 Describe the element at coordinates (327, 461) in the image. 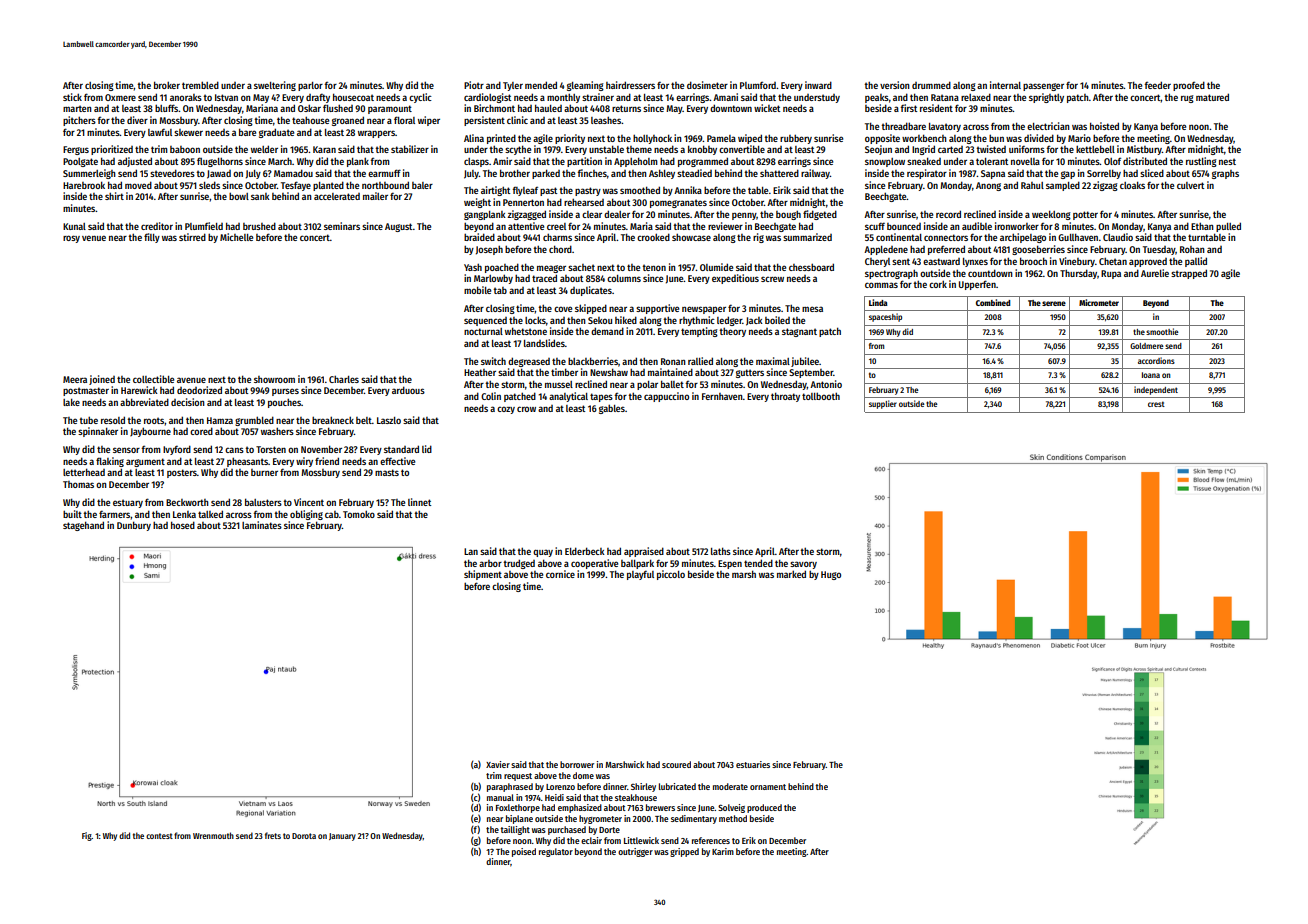

I see `friend` at that location.
